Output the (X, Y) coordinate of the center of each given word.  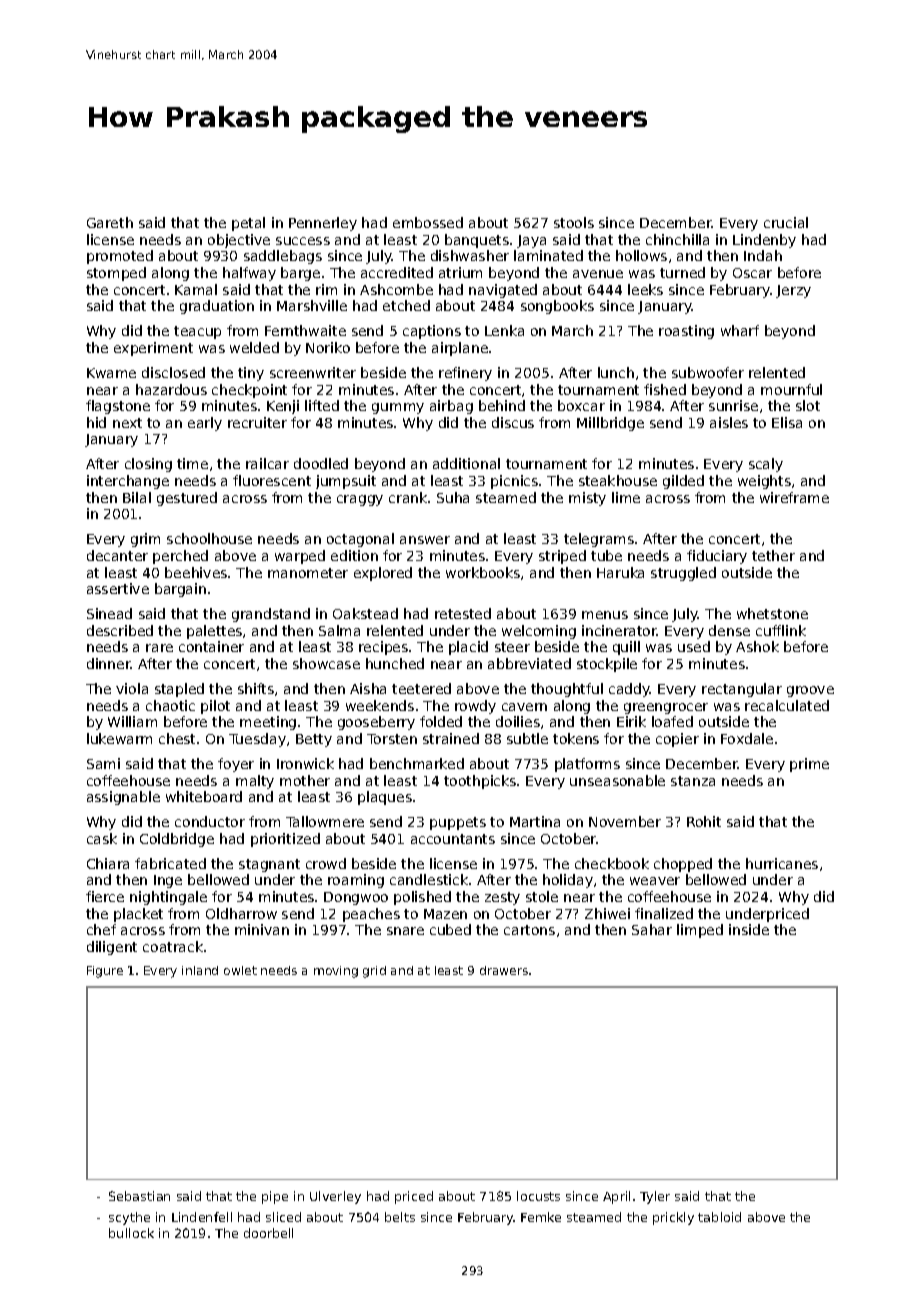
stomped (116, 274)
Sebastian (139, 1196)
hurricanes (782, 863)
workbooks (483, 572)
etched (406, 305)
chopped (683, 865)
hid (96, 422)
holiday (568, 881)
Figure (105, 972)
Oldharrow (241, 913)
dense (729, 630)
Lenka (504, 330)
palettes (214, 632)
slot (808, 405)
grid (374, 972)
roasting (686, 332)
